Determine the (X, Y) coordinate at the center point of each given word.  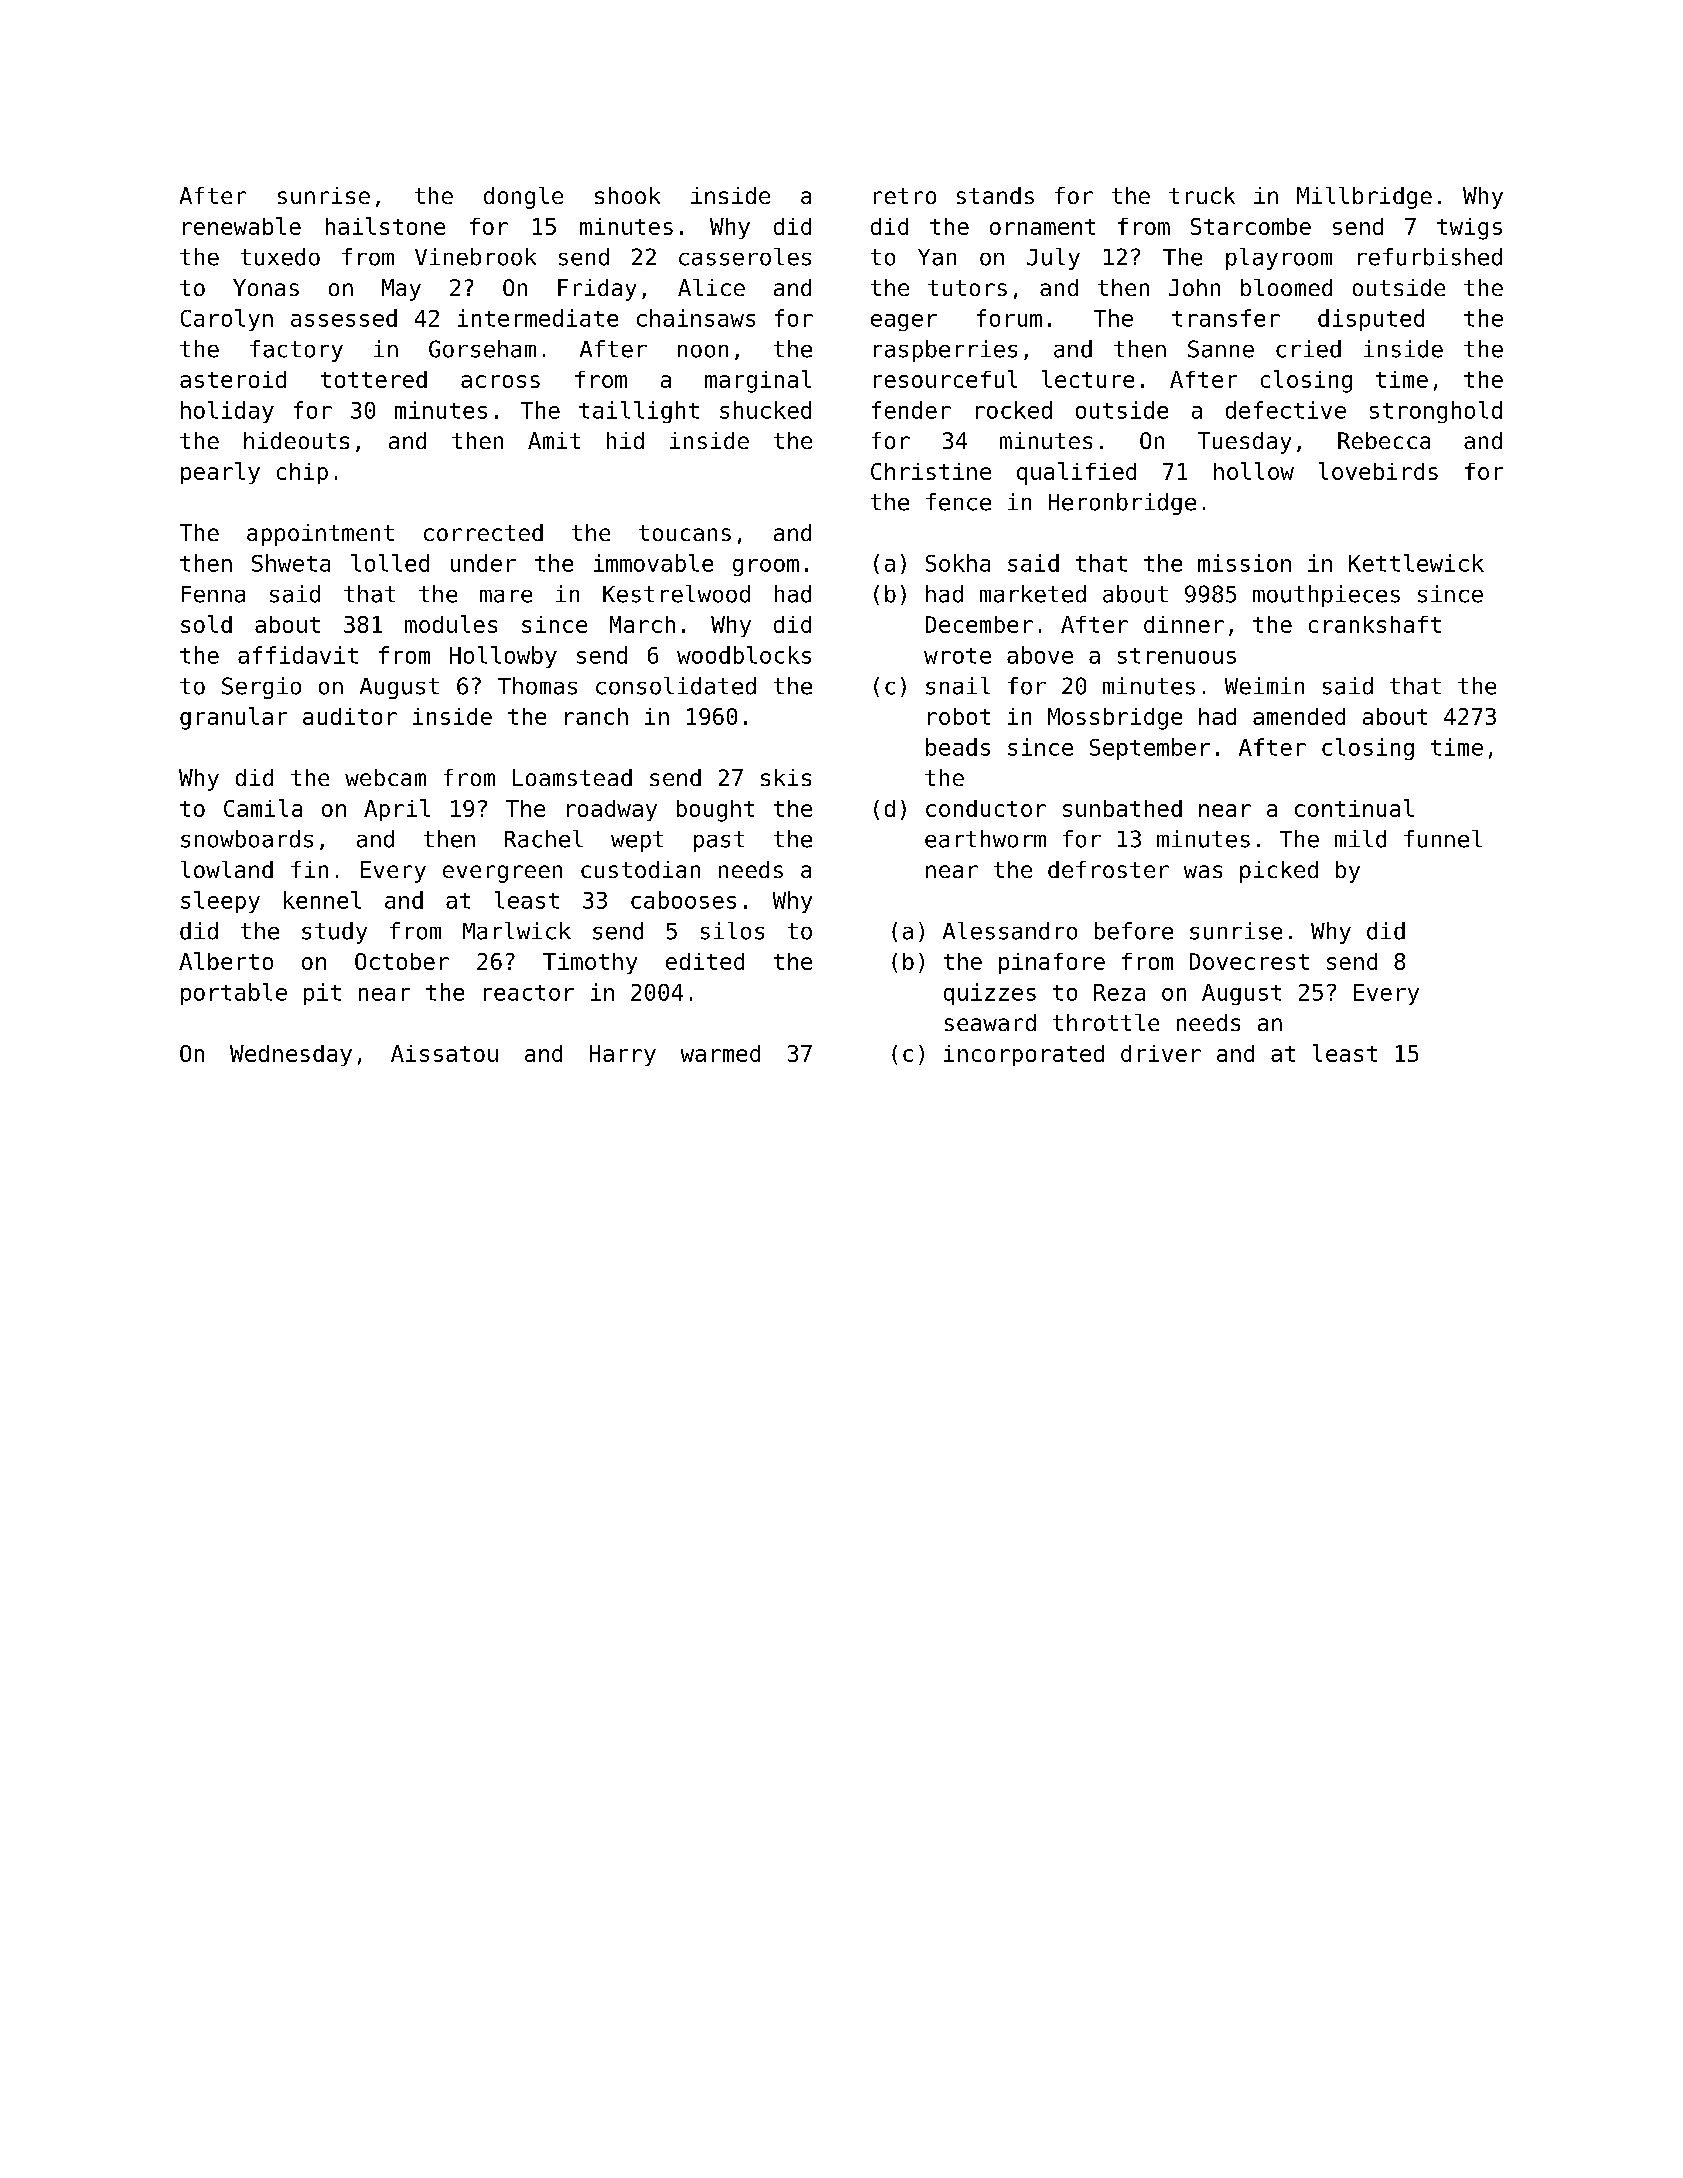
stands (995, 195)
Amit (554, 440)
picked (1279, 872)
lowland (227, 869)
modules (451, 624)
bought (715, 811)
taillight (639, 412)
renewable (242, 226)
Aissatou (444, 1053)
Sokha (958, 563)
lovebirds (1378, 471)
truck (1202, 195)
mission (1244, 563)
